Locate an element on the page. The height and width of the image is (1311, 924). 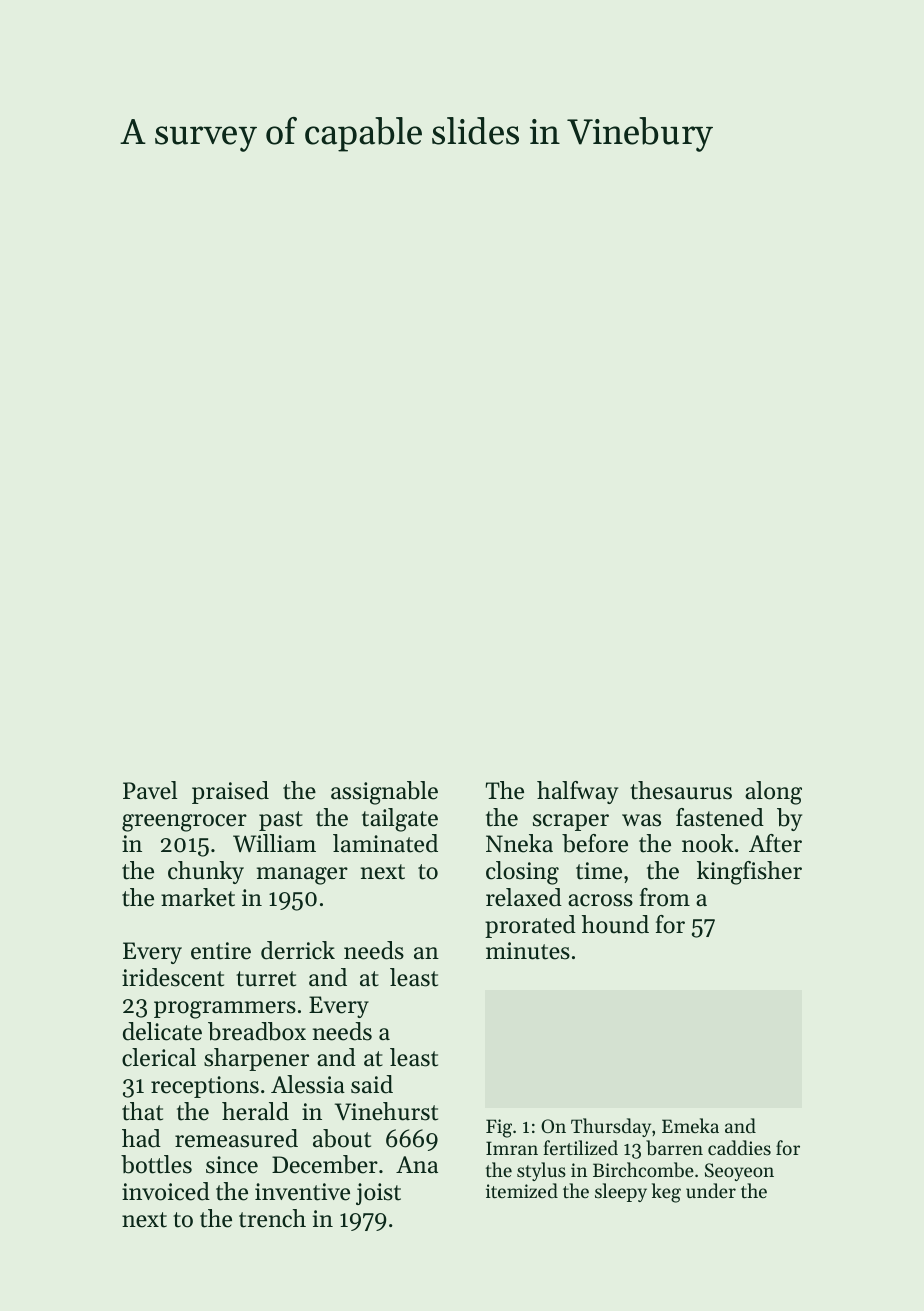
sleepy is located at coordinates (621, 1192).
